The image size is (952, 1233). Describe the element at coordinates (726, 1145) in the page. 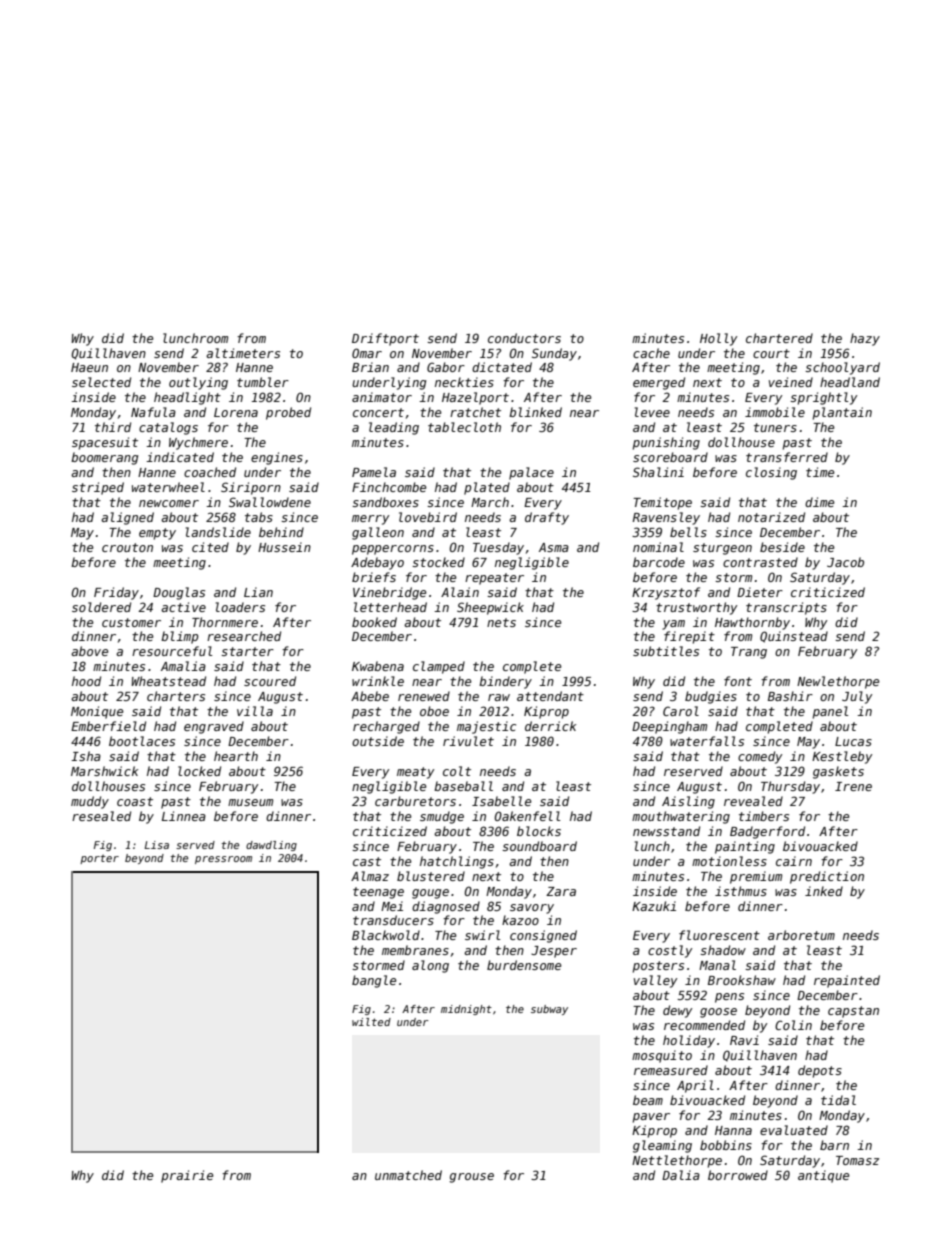

I see `bobbins` at that location.
